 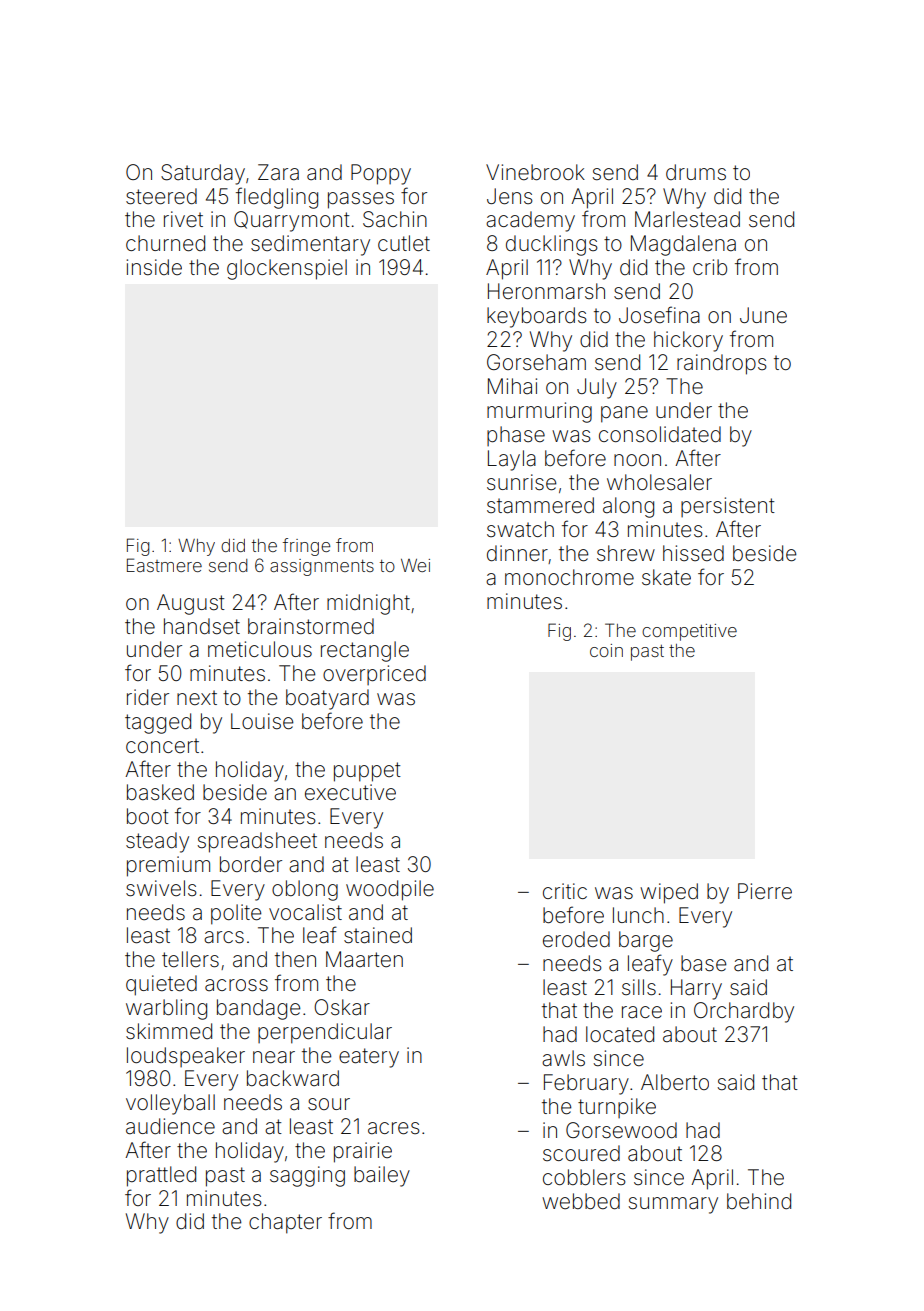 I want to click on raindrops, so click(x=722, y=364).
